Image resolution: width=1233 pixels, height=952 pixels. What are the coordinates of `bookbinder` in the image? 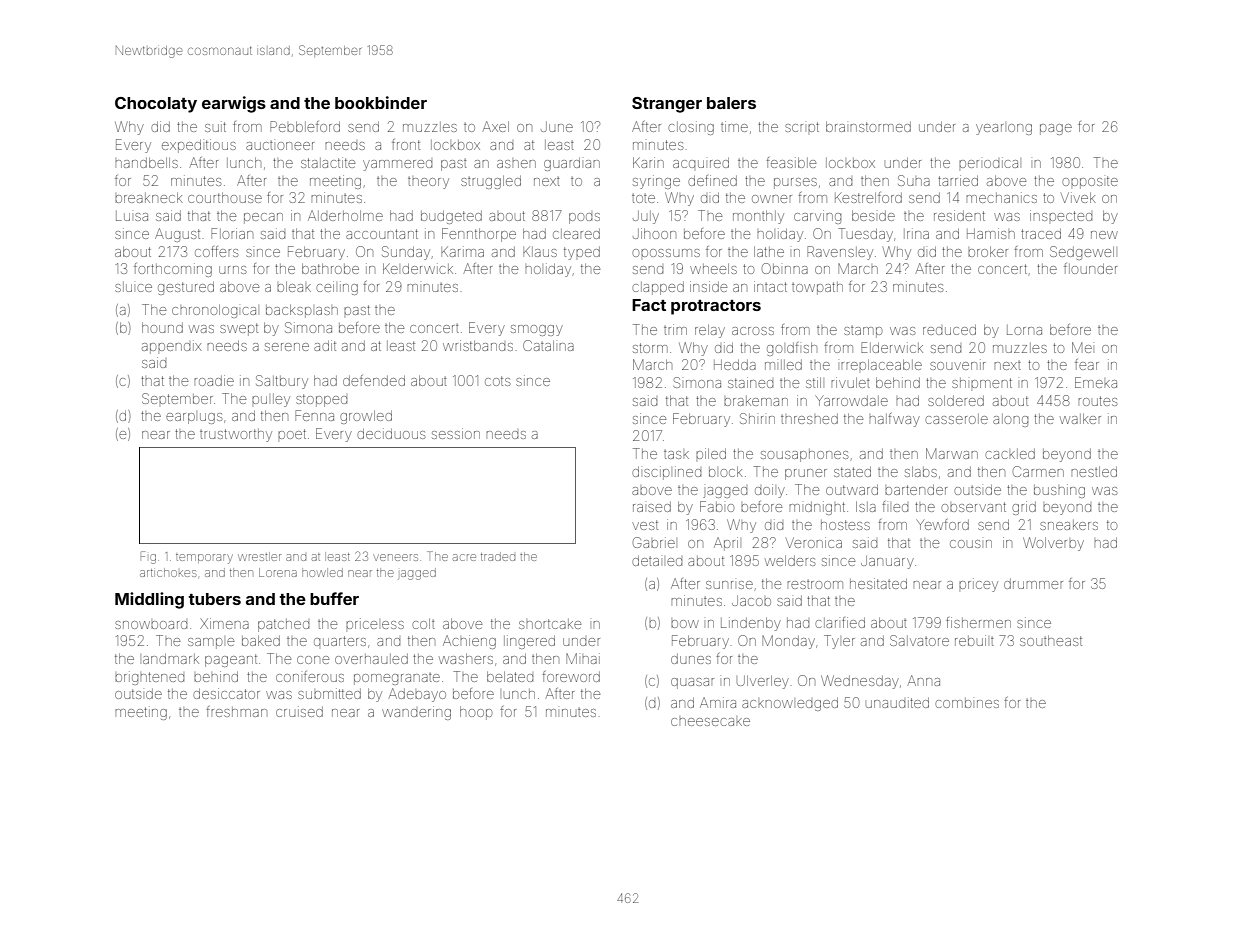 It's located at (381, 102).
